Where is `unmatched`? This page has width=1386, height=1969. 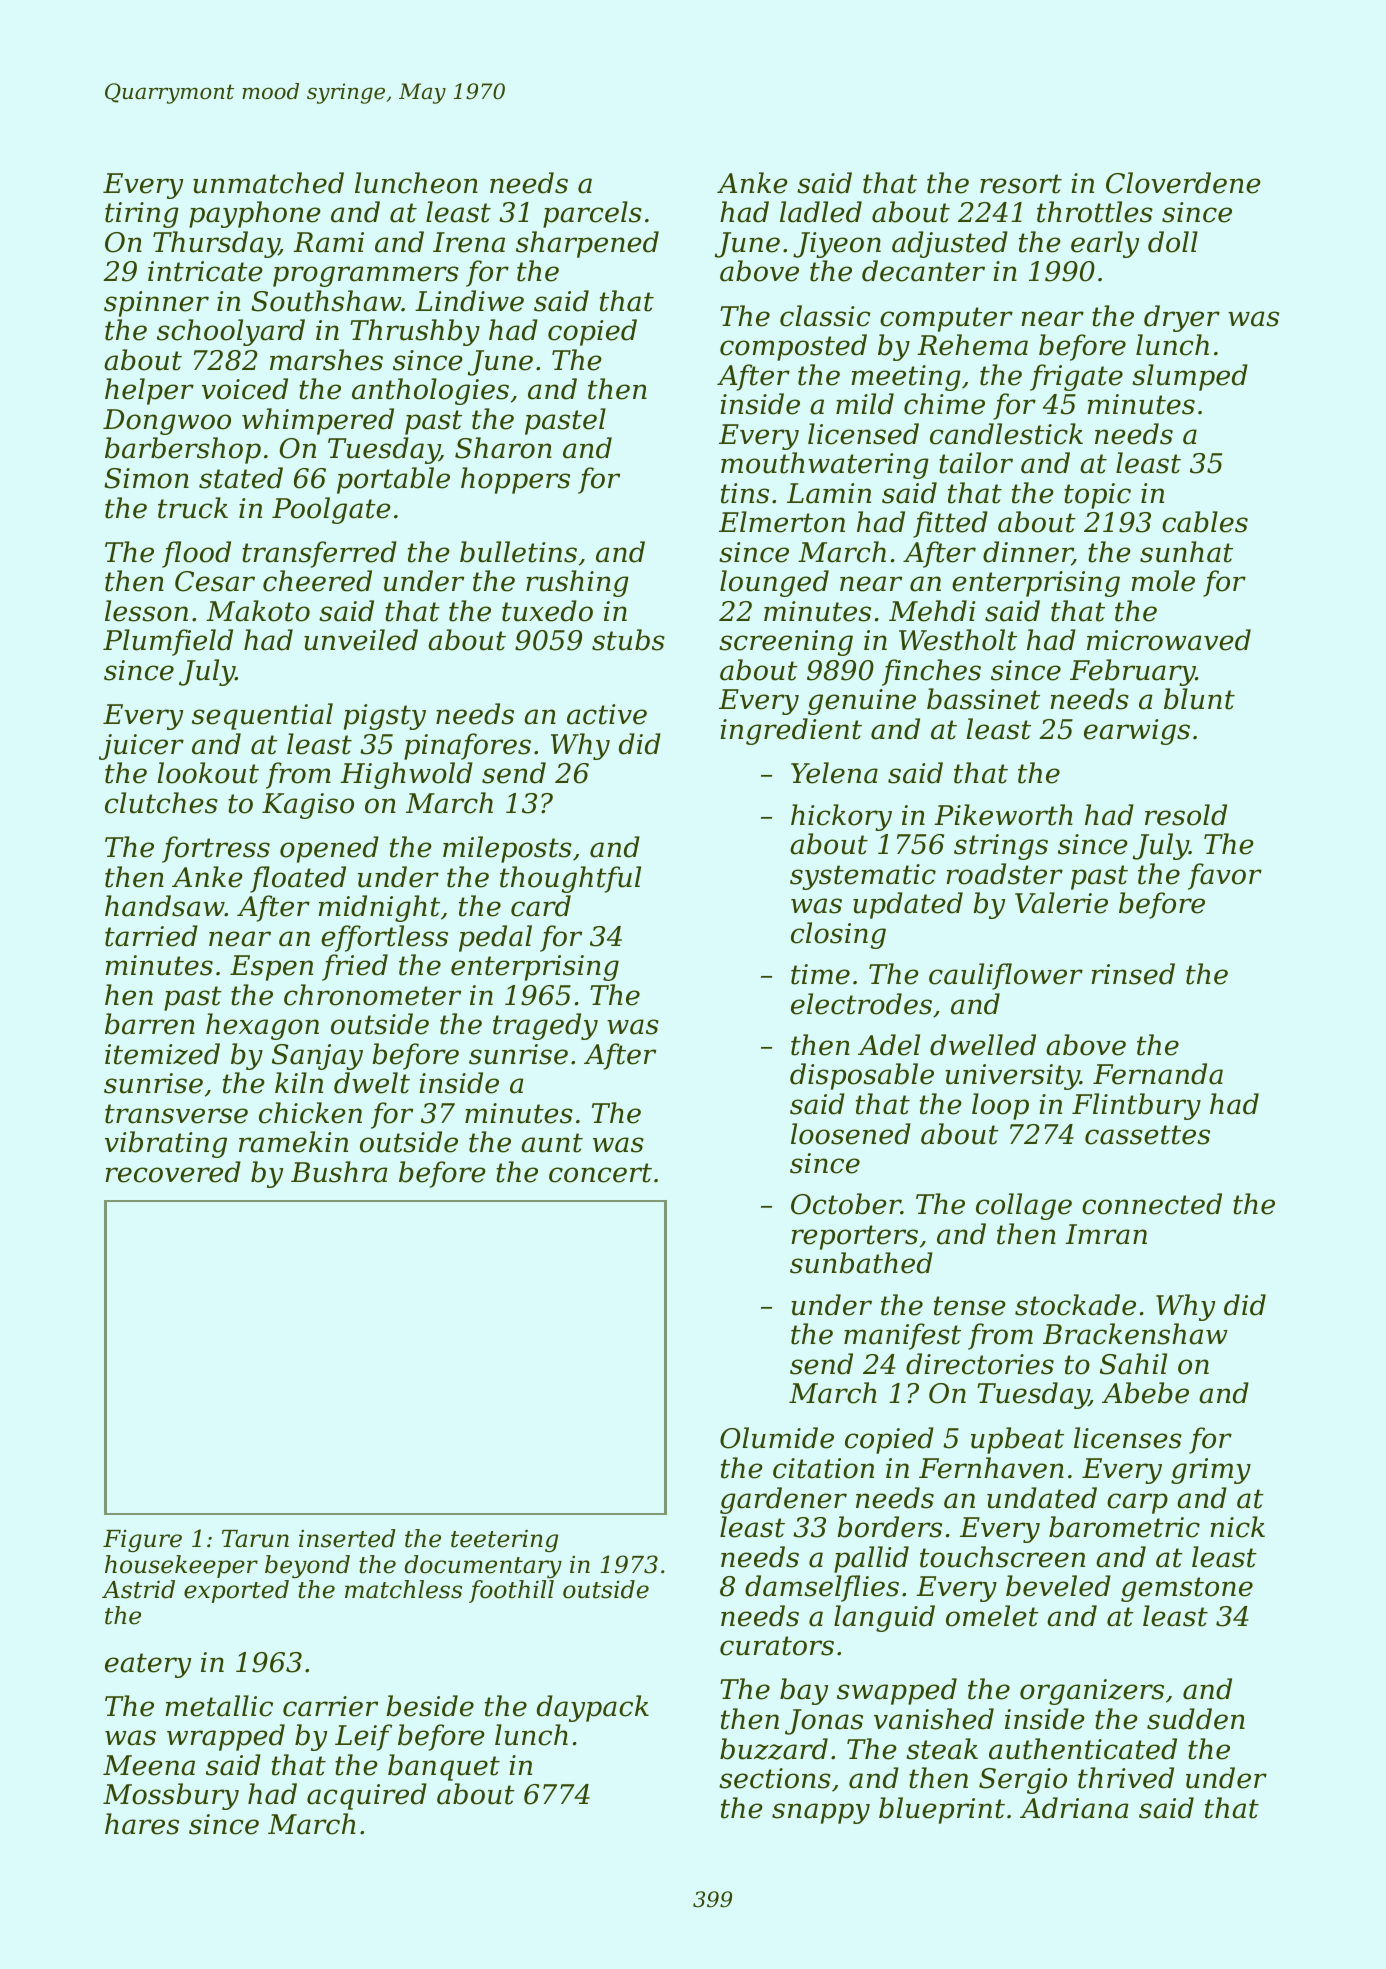
unmatched is located at coordinates (268, 183).
